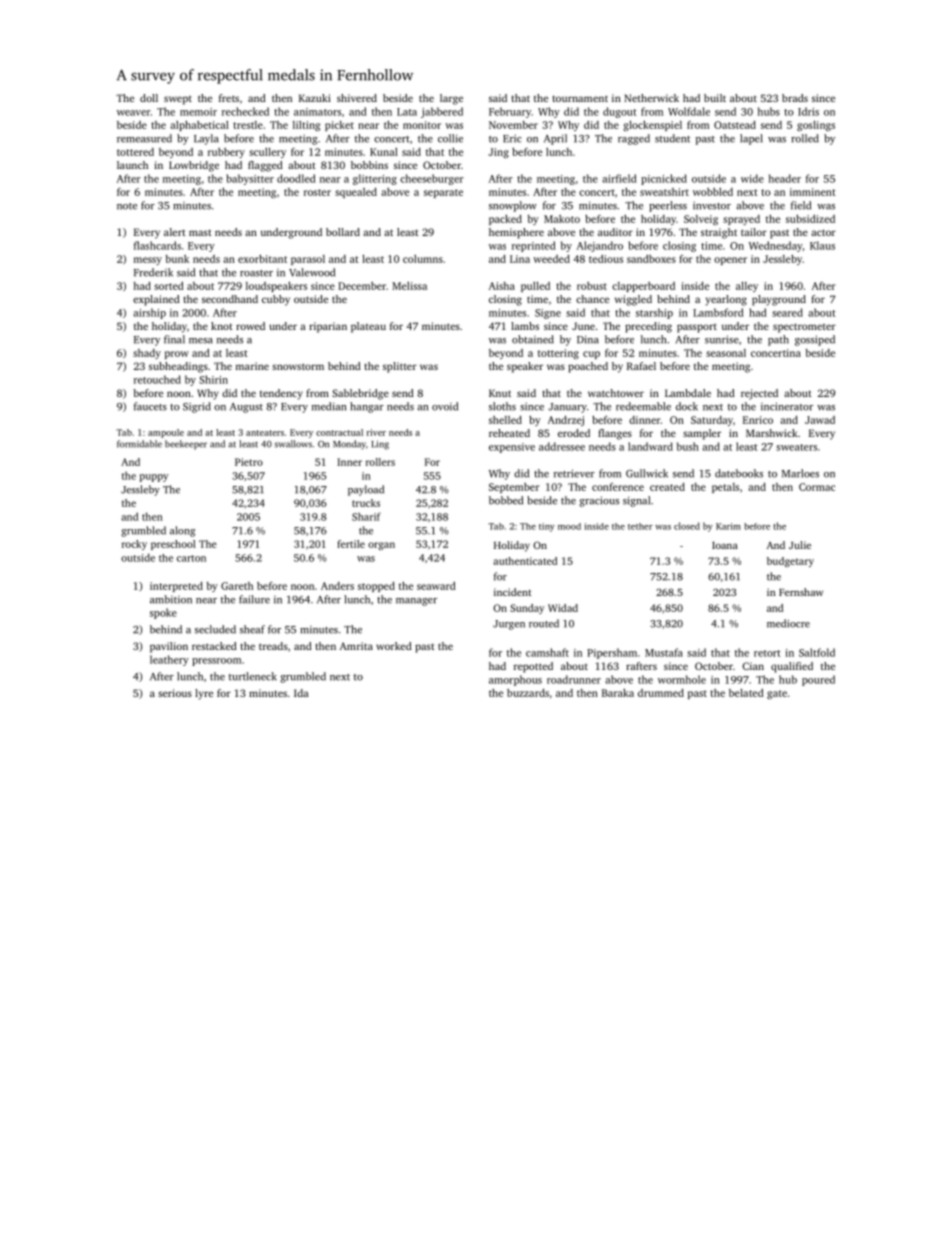 The height and width of the screenshot is (1233, 952). I want to click on sheaf, so click(252, 629).
